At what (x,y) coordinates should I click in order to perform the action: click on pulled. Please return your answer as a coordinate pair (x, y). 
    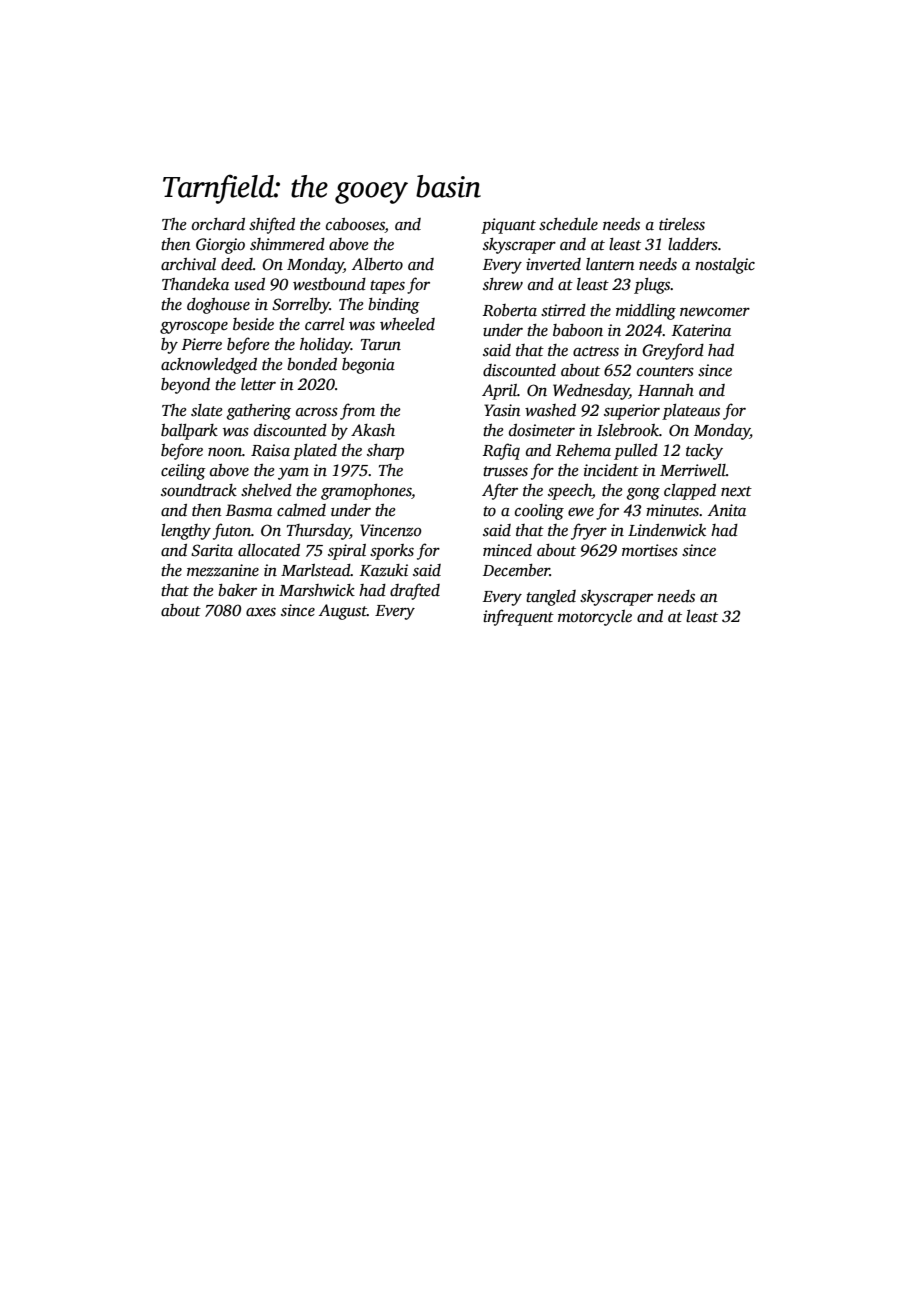
    Looking at the image, I should click on (636, 452).
